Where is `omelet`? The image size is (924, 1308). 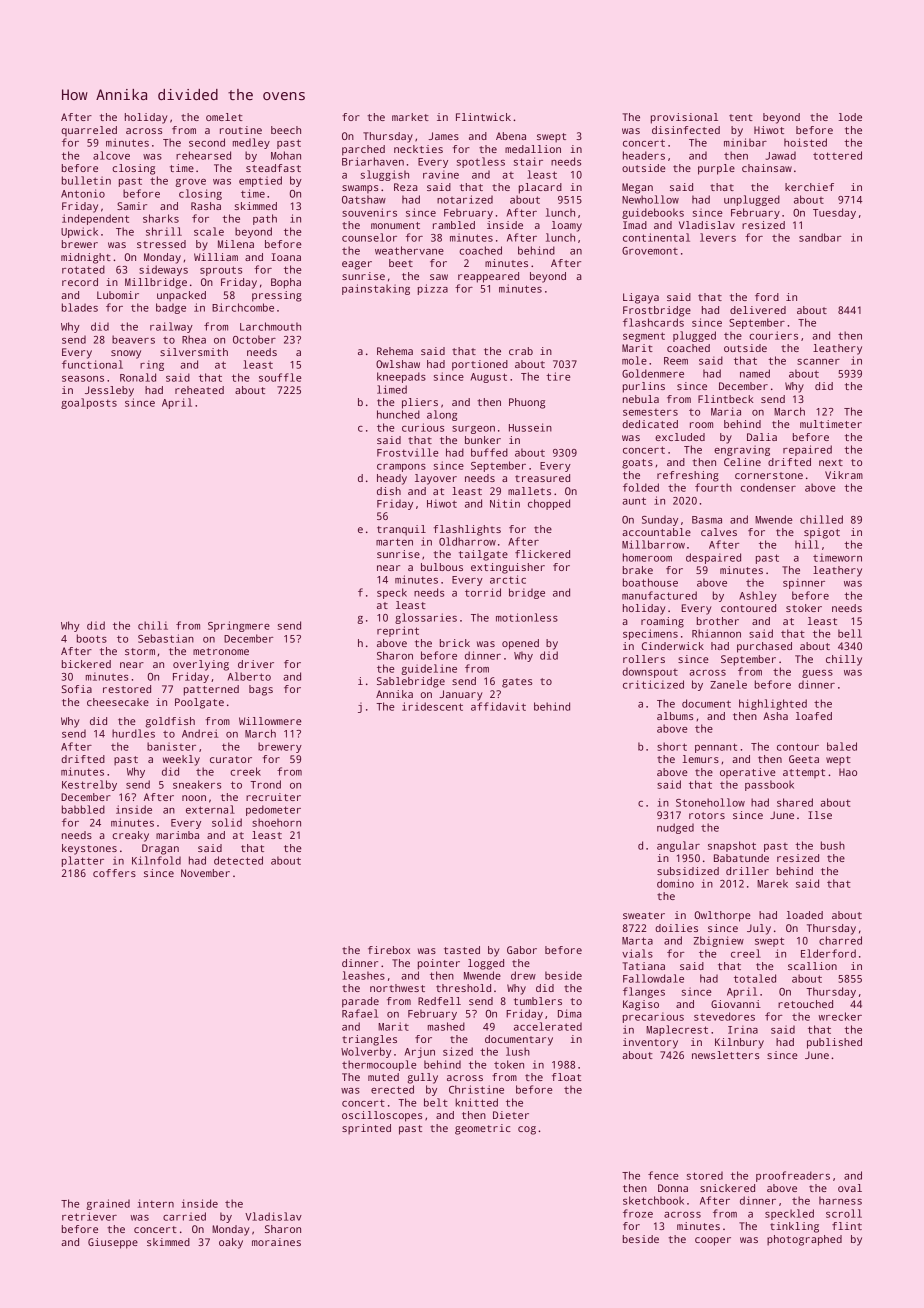
omelet is located at coordinates (224, 117).
